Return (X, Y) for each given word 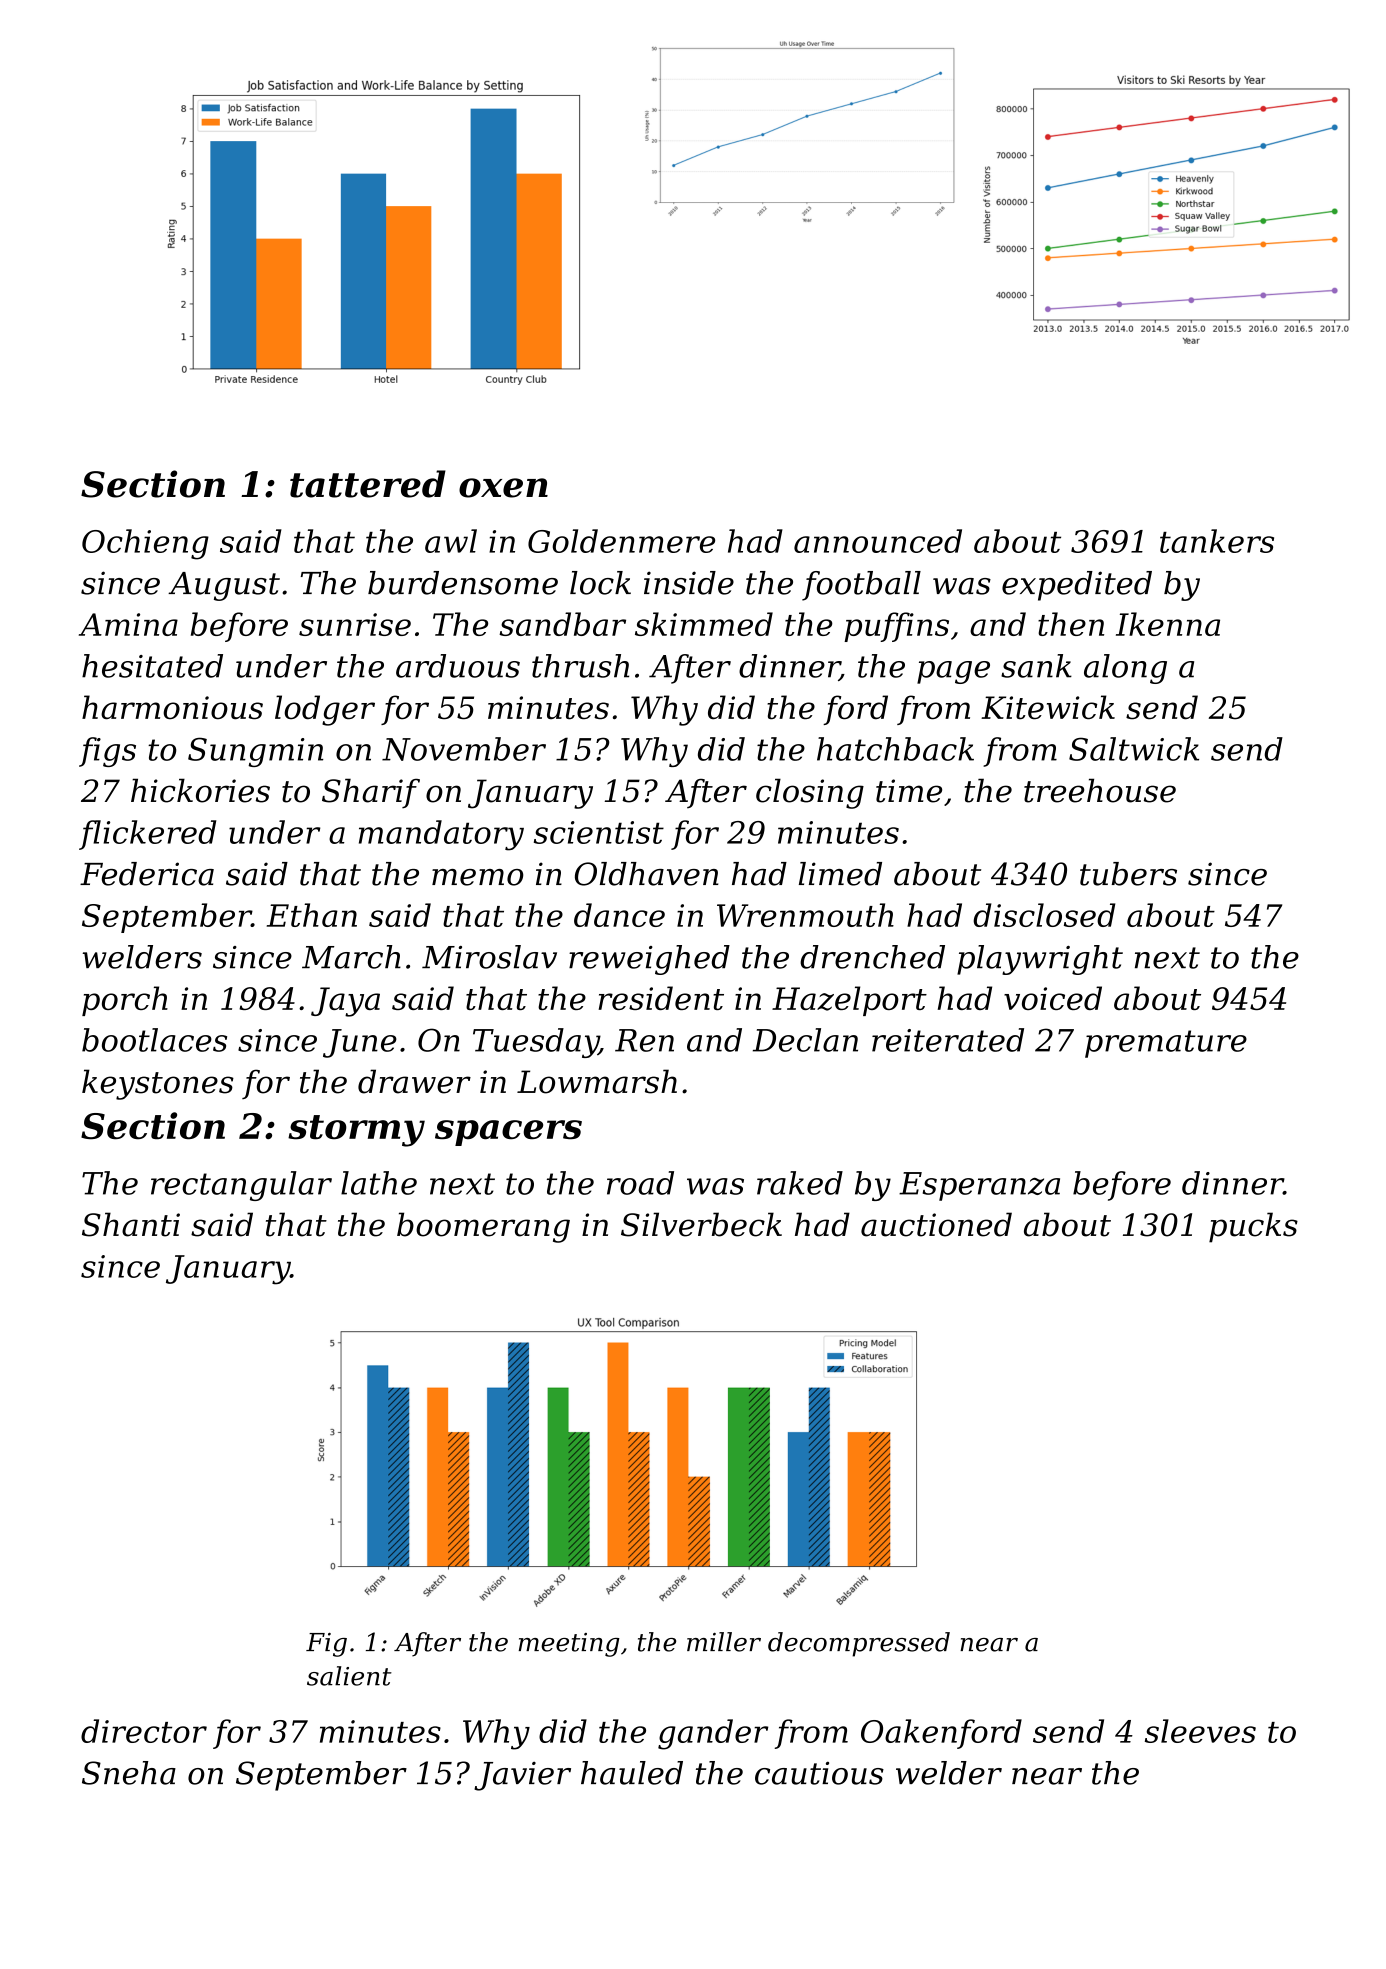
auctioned (936, 1224)
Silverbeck (701, 1224)
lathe (379, 1183)
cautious (819, 1773)
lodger (325, 710)
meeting (569, 1645)
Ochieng (145, 544)
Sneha (129, 1773)
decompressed (859, 1644)
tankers (1217, 541)
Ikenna (1168, 624)
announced (878, 541)
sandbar (562, 624)
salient (349, 1676)
